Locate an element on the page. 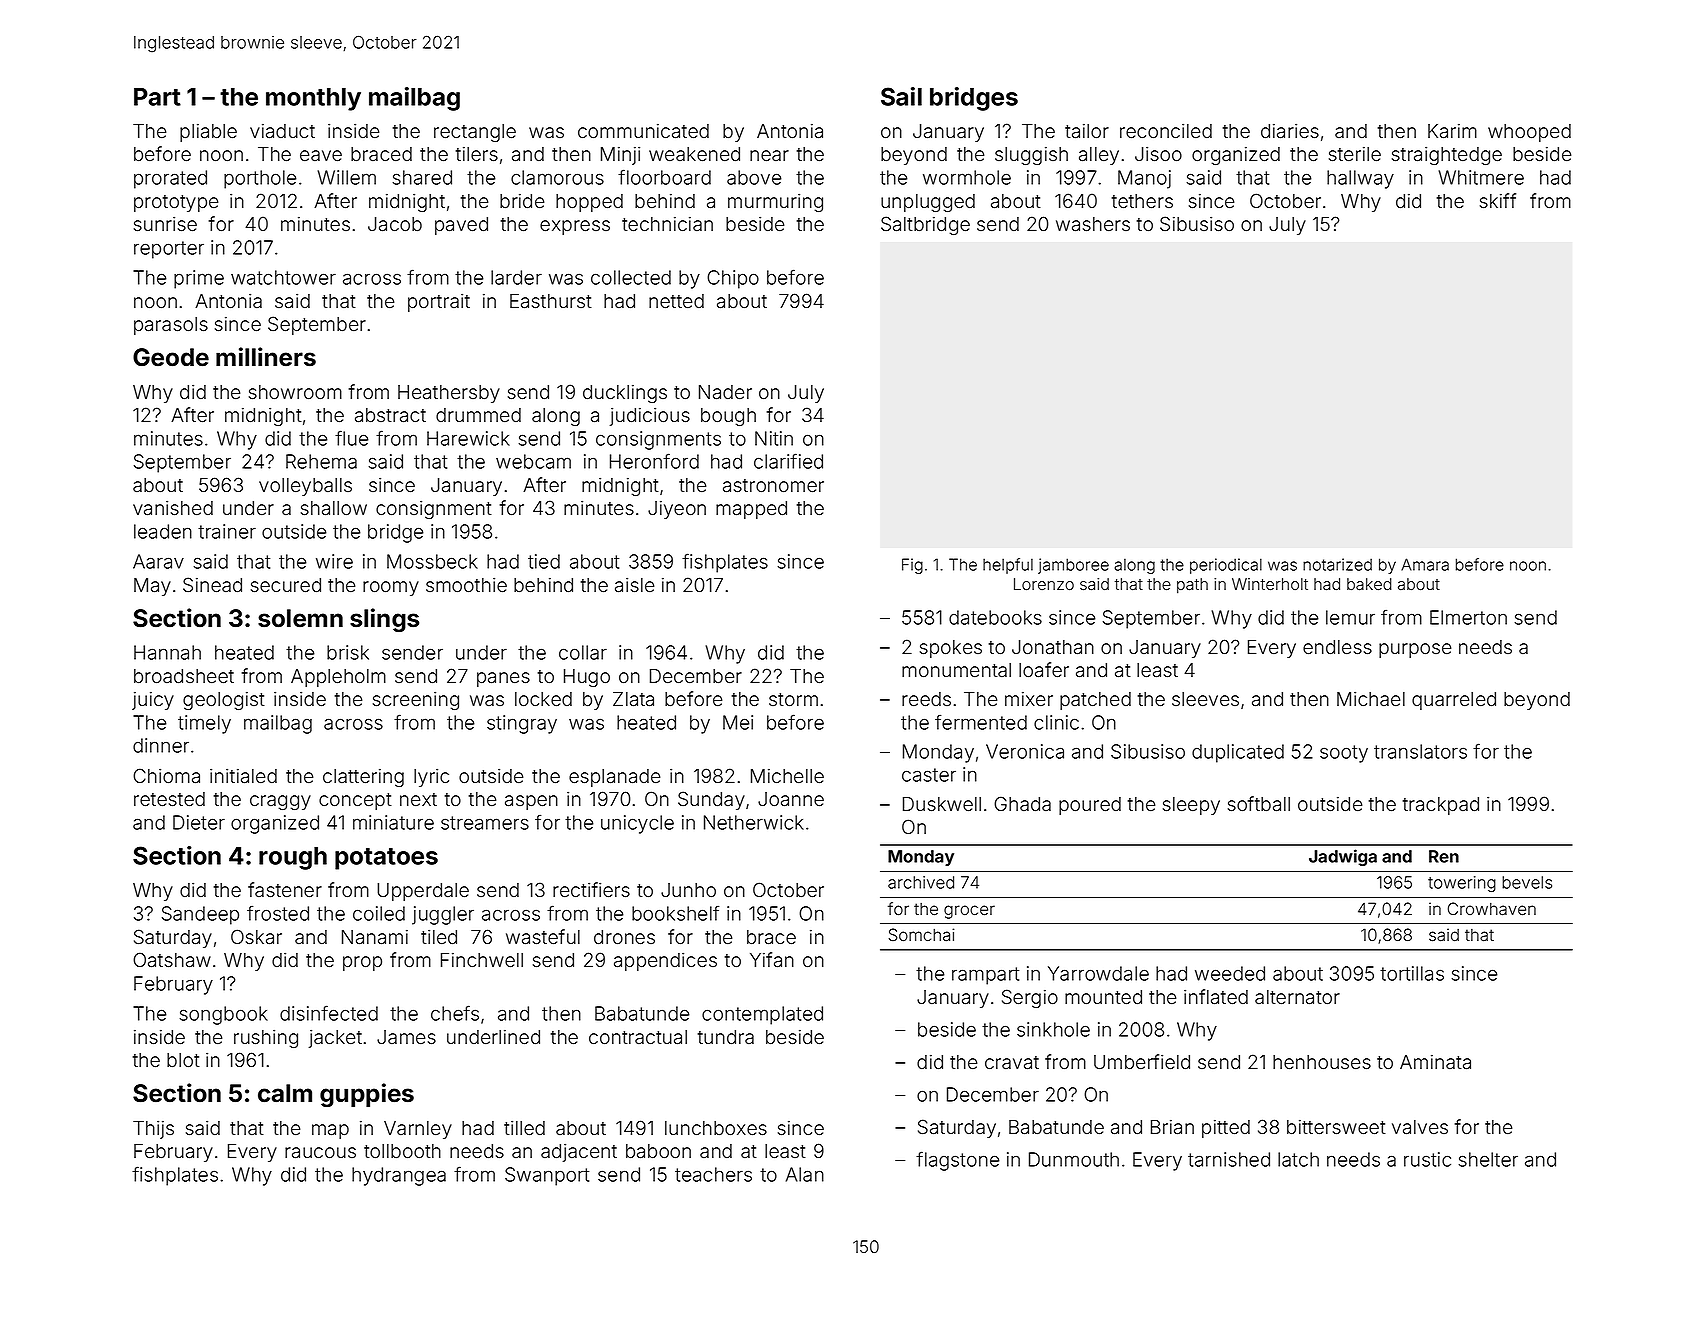 This page has width=1705, height=1318. flagstone is located at coordinates (957, 1161).
